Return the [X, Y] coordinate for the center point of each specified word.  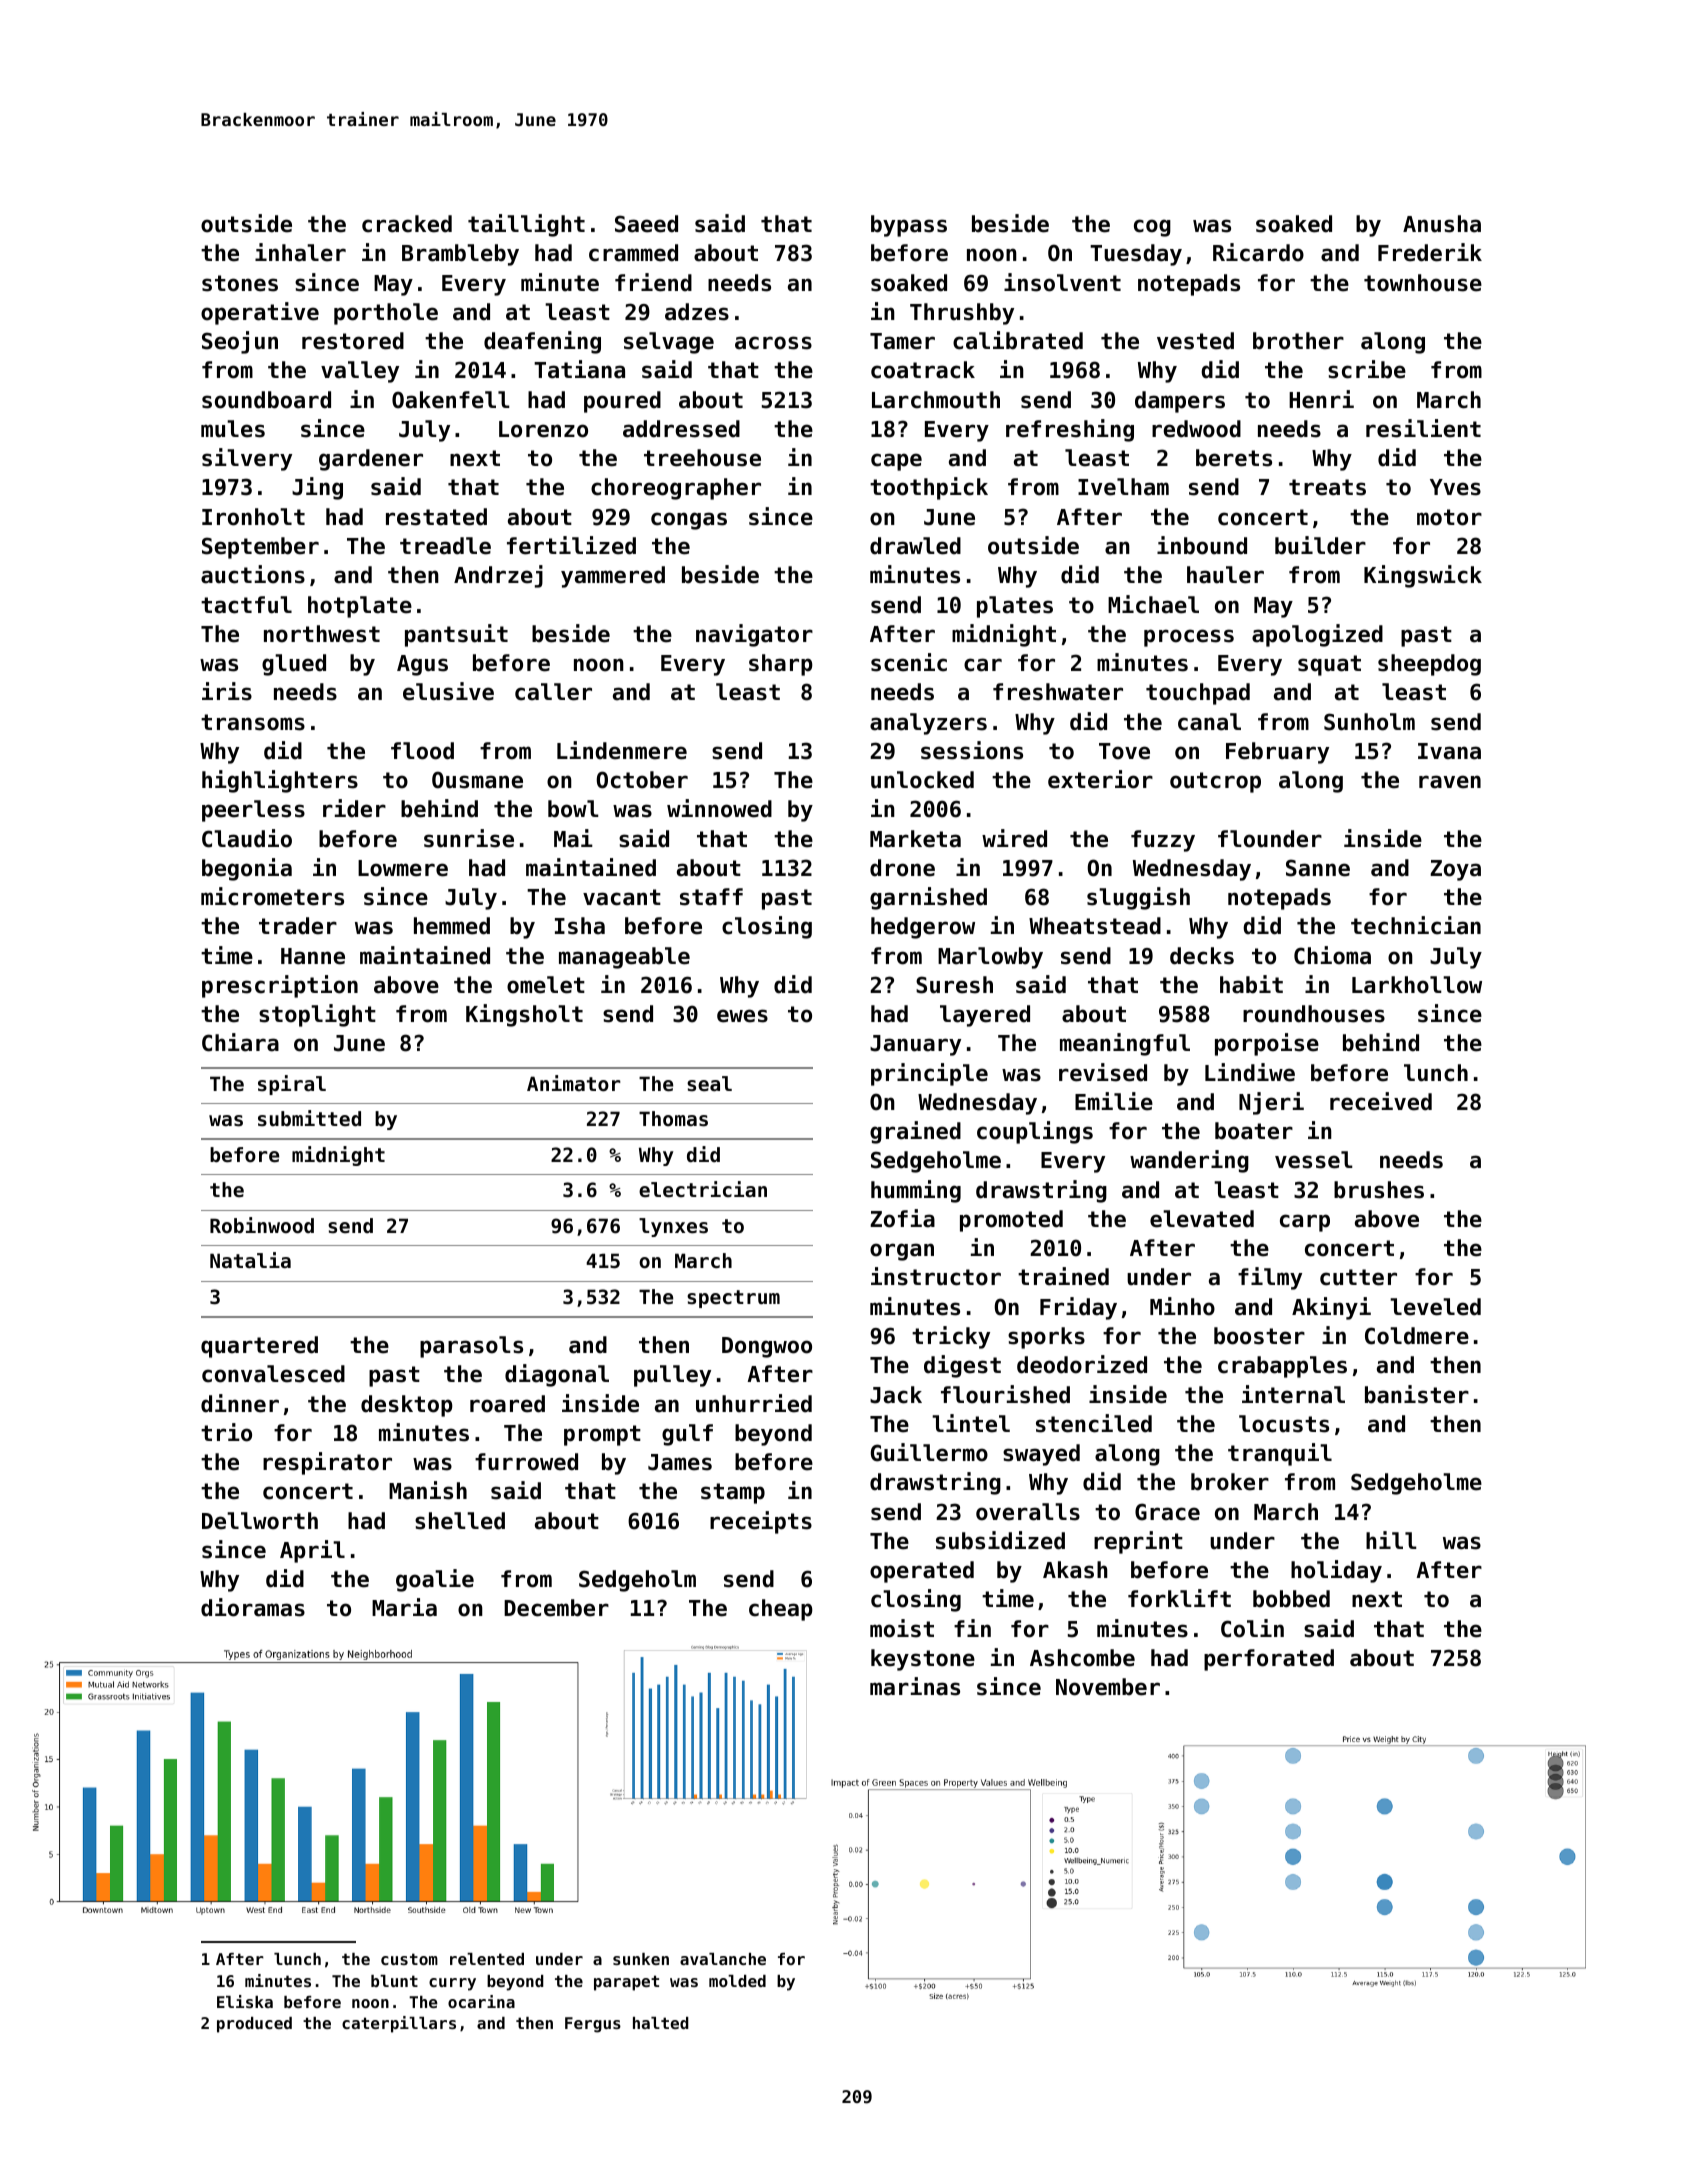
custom [409, 1959]
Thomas [673, 1119]
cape [896, 462]
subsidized [1000, 1540]
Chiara [240, 1042]
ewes [742, 1016]
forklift [1179, 1598]
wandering [1189, 1161]
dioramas [253, 1607]
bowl [573, 809]
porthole [386, 314]
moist [902, 1628]
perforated [1269, 1660]
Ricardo [1258, 252]
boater [1254, 1131]
